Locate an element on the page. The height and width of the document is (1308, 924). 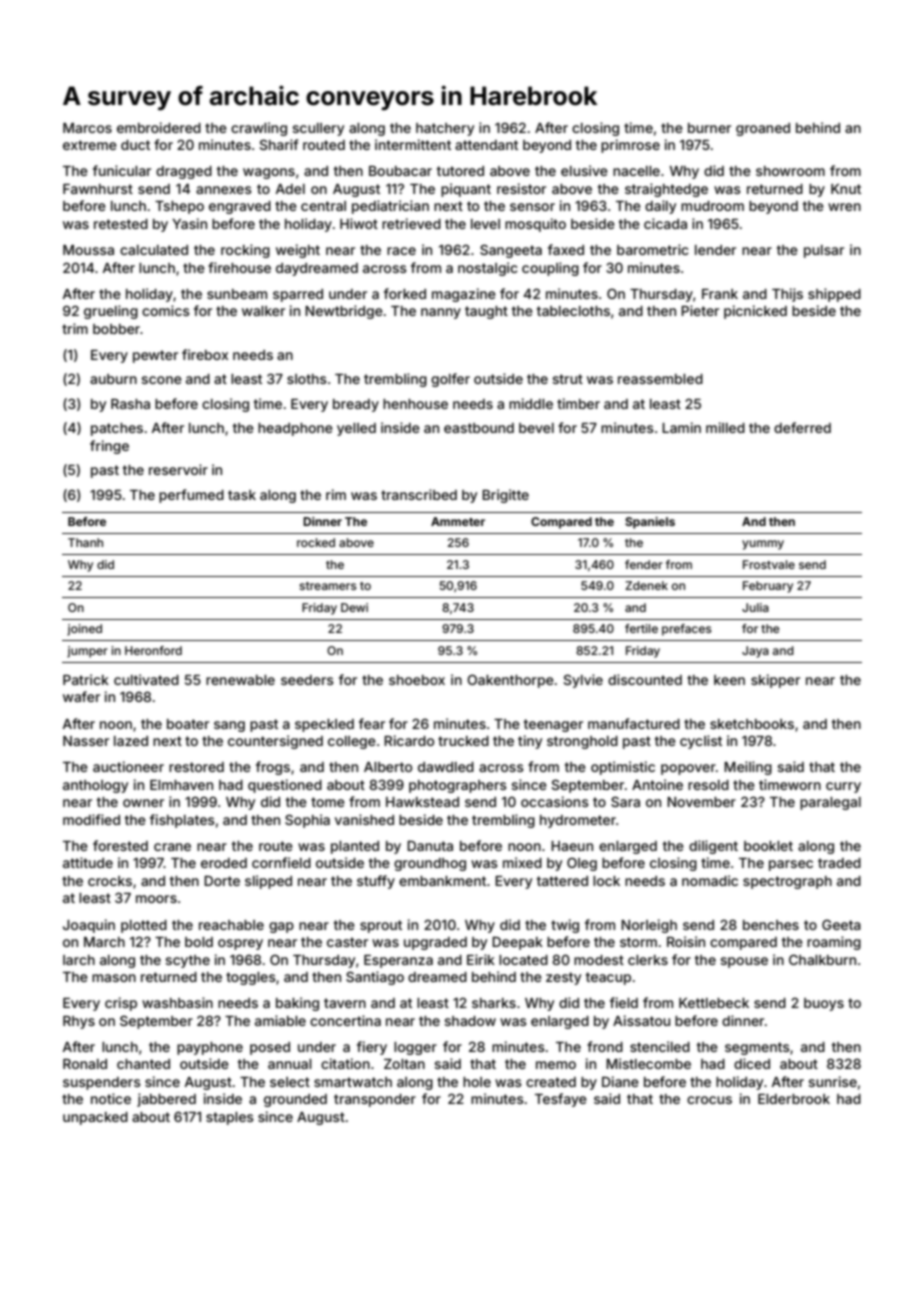
forked is located at coordinates (405, 293).
